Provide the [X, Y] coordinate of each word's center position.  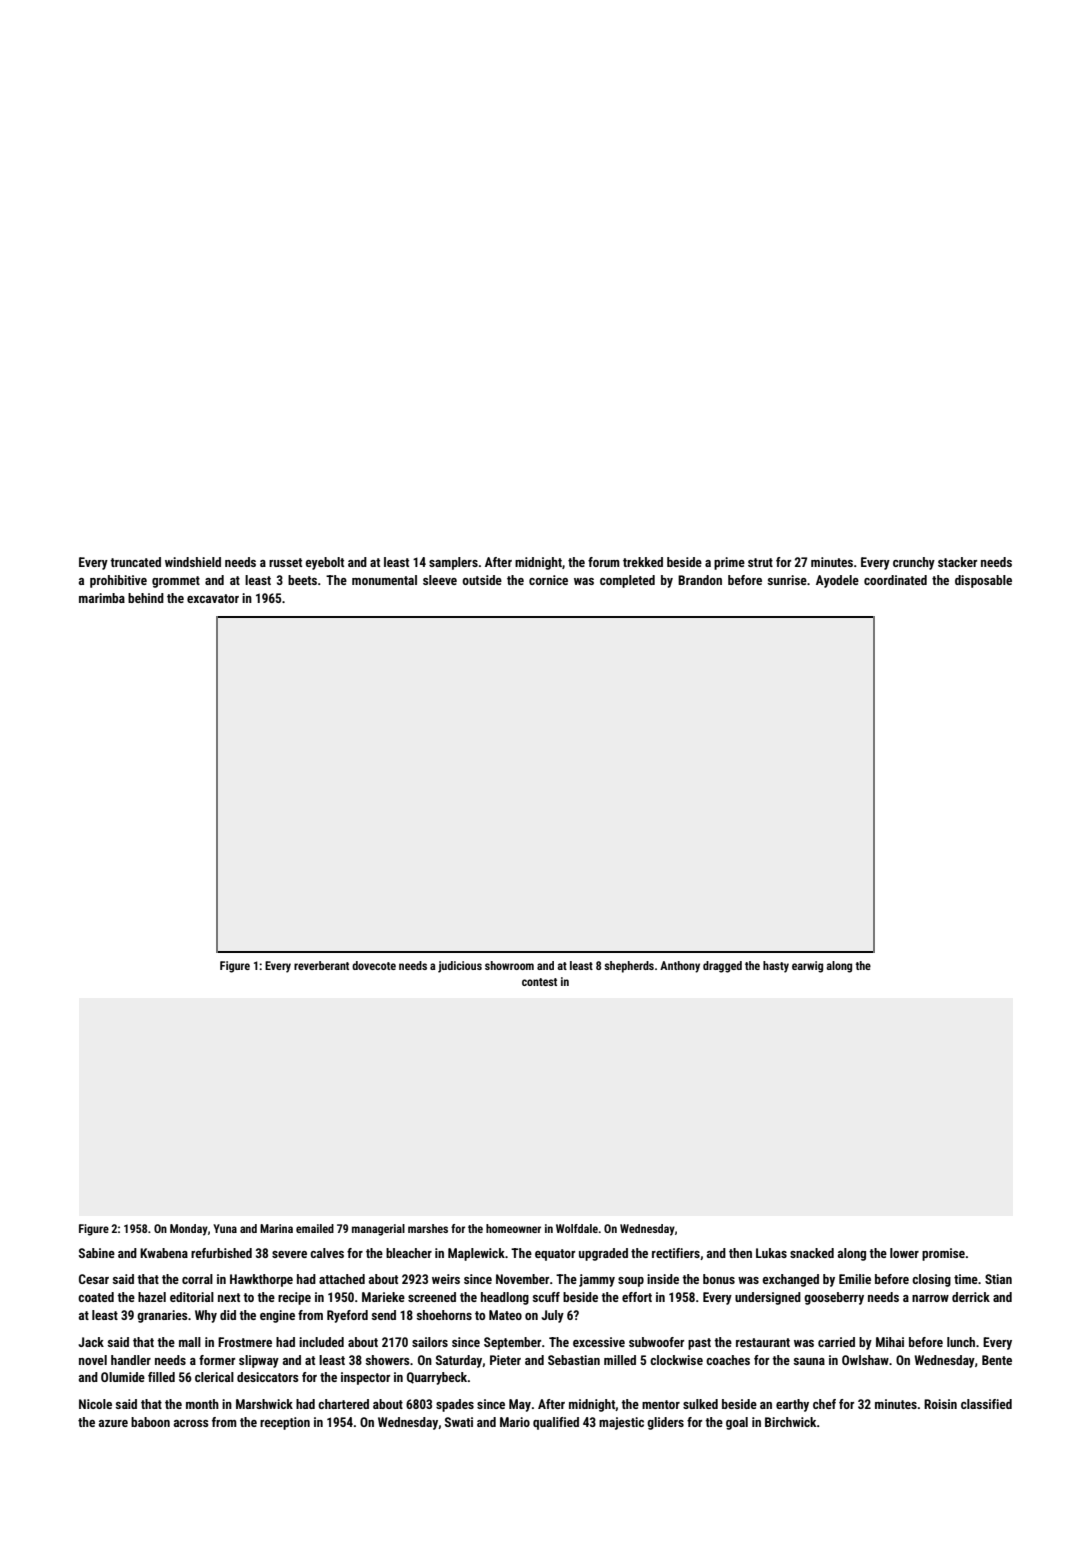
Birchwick [791, 1422]
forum [604, 562]
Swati [459, 1422]
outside [482, 580]
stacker [957, 562]
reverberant [321, 965]
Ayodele [837, 581]
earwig [807, 967]
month [202, 1404]
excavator [213, 598]
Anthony [680, 967]
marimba [102, 598]
